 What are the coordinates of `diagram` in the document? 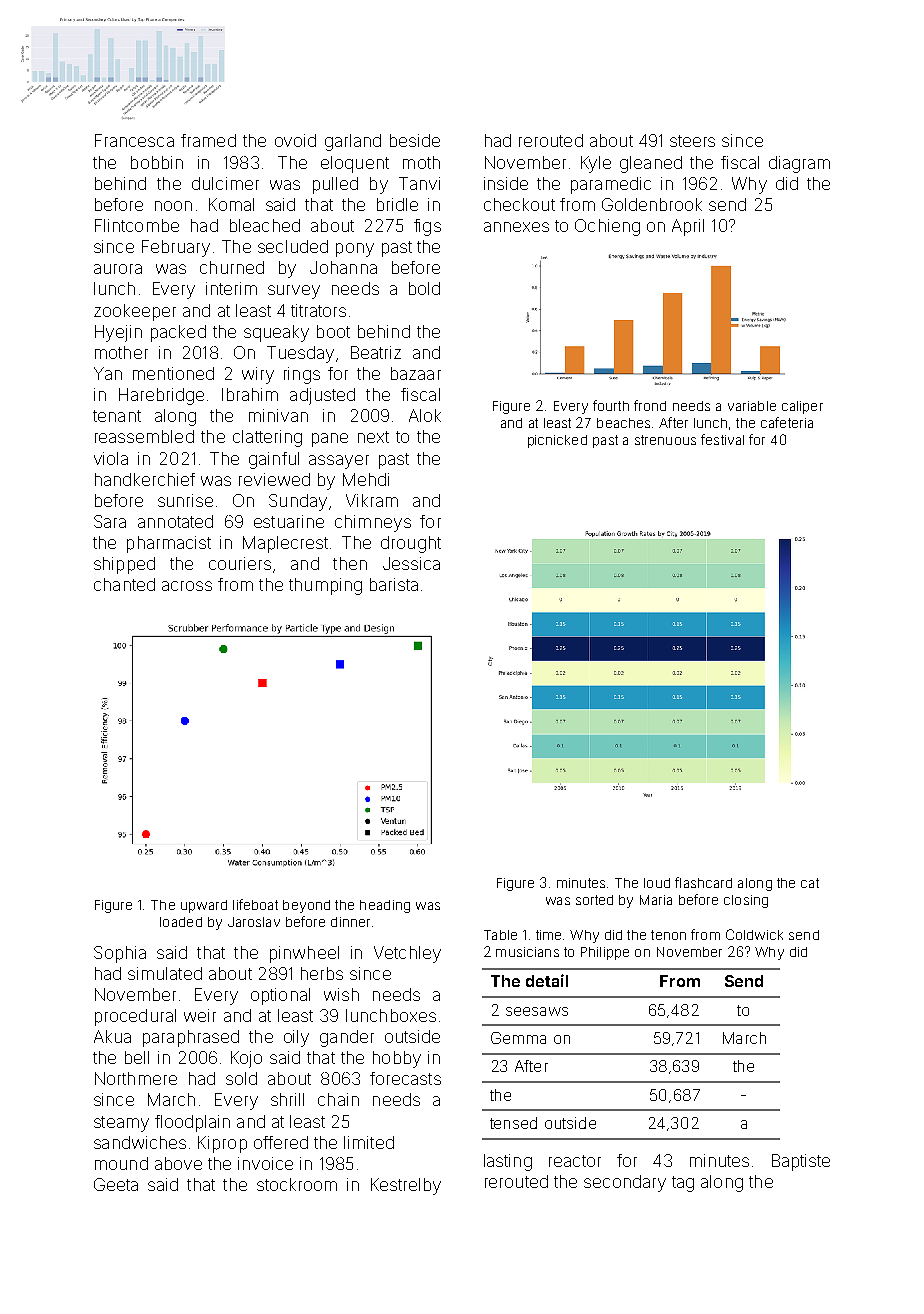 It's located at (799, 164).
